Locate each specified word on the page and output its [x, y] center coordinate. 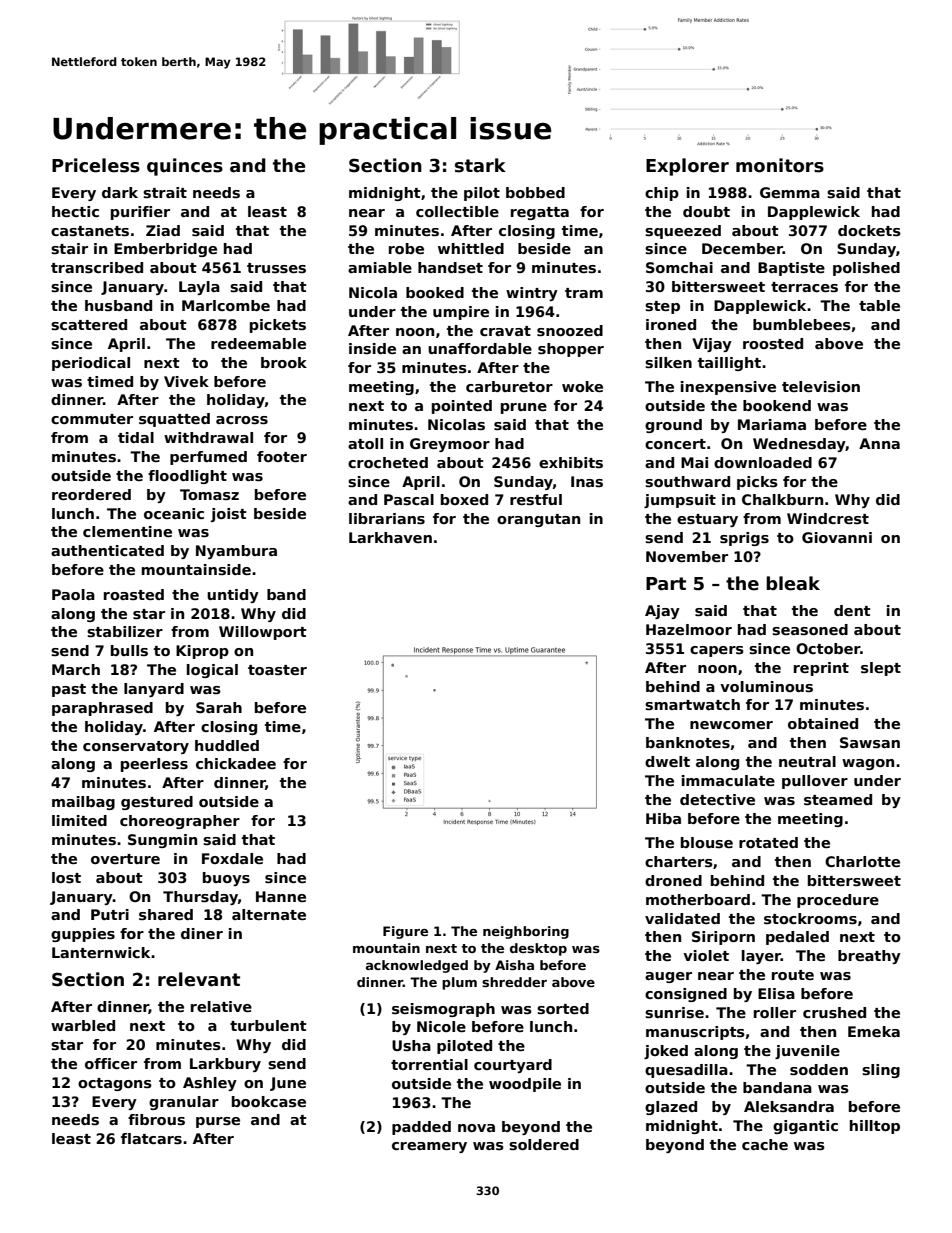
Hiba [663, 818]
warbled [83, 1025]
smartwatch [692, 704]
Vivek [186, 381]
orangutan [538, 520]
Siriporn [723, 938]
